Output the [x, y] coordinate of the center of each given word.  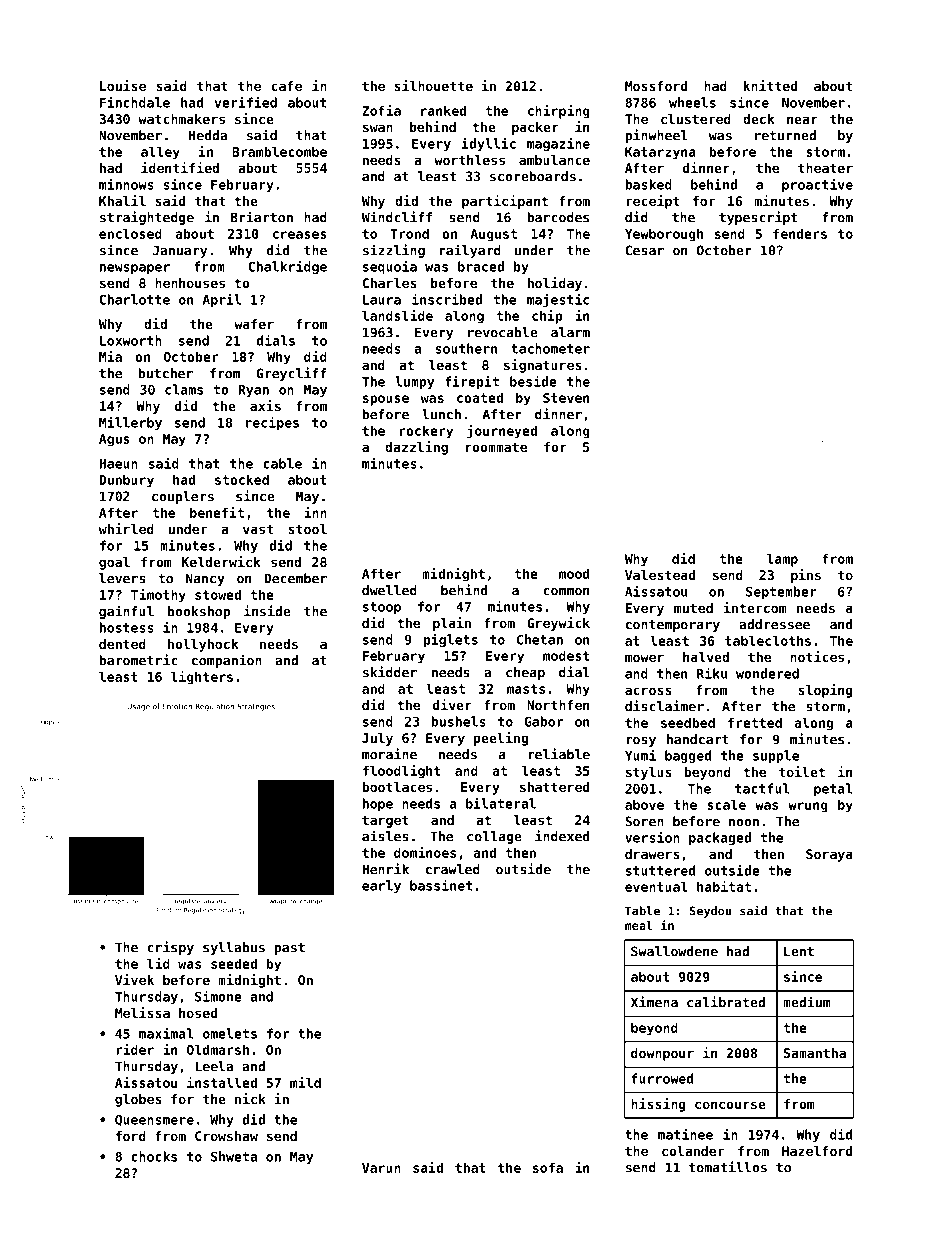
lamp [782, 560]
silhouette [433, 85]
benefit [217, 512]
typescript [758, 218]
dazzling [416, 448]
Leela [214, 1066]
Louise [123, 85]
